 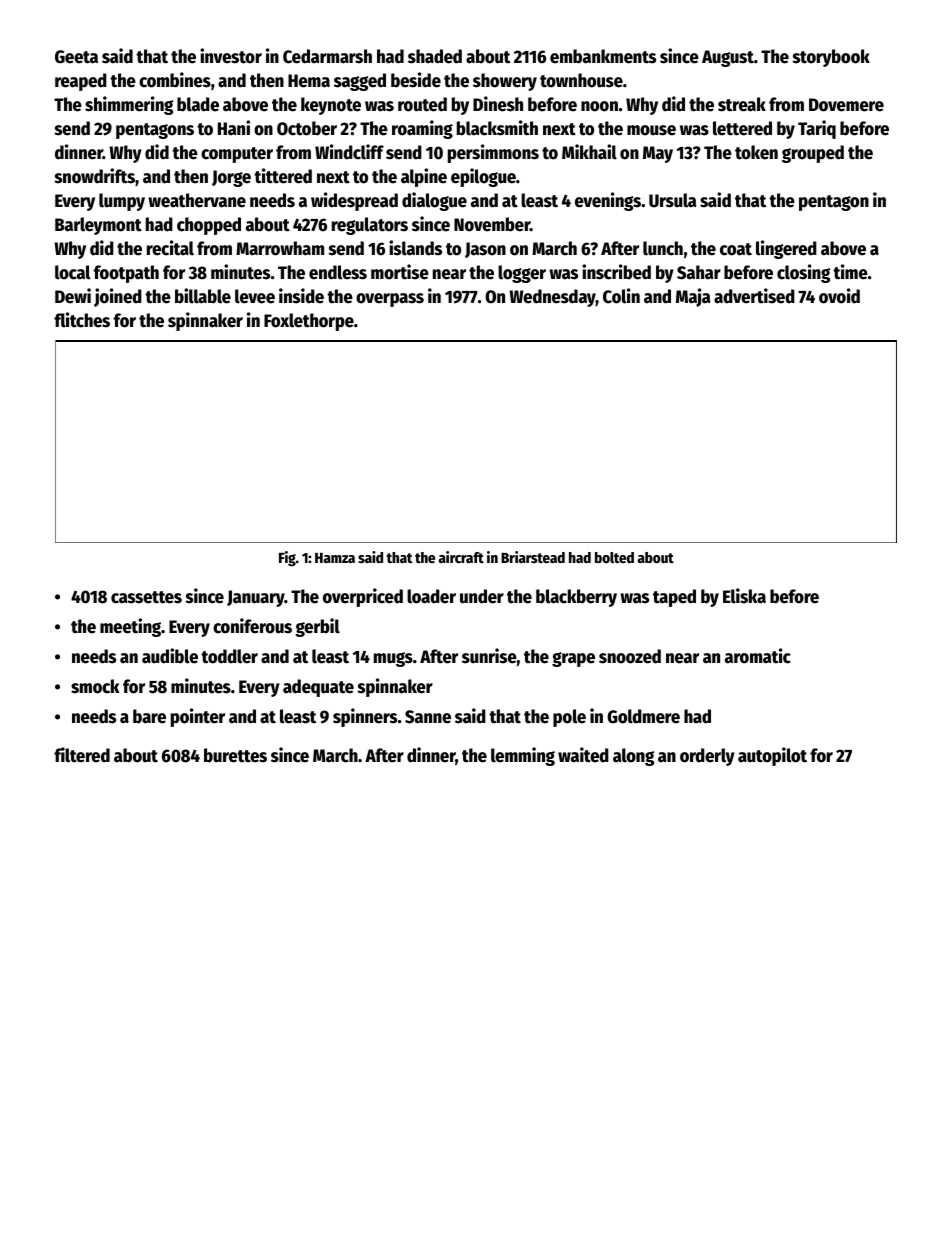 What do you see at coordinates (82, 755) in the image?
I see `filtered` at bounding box center [82, 755].
